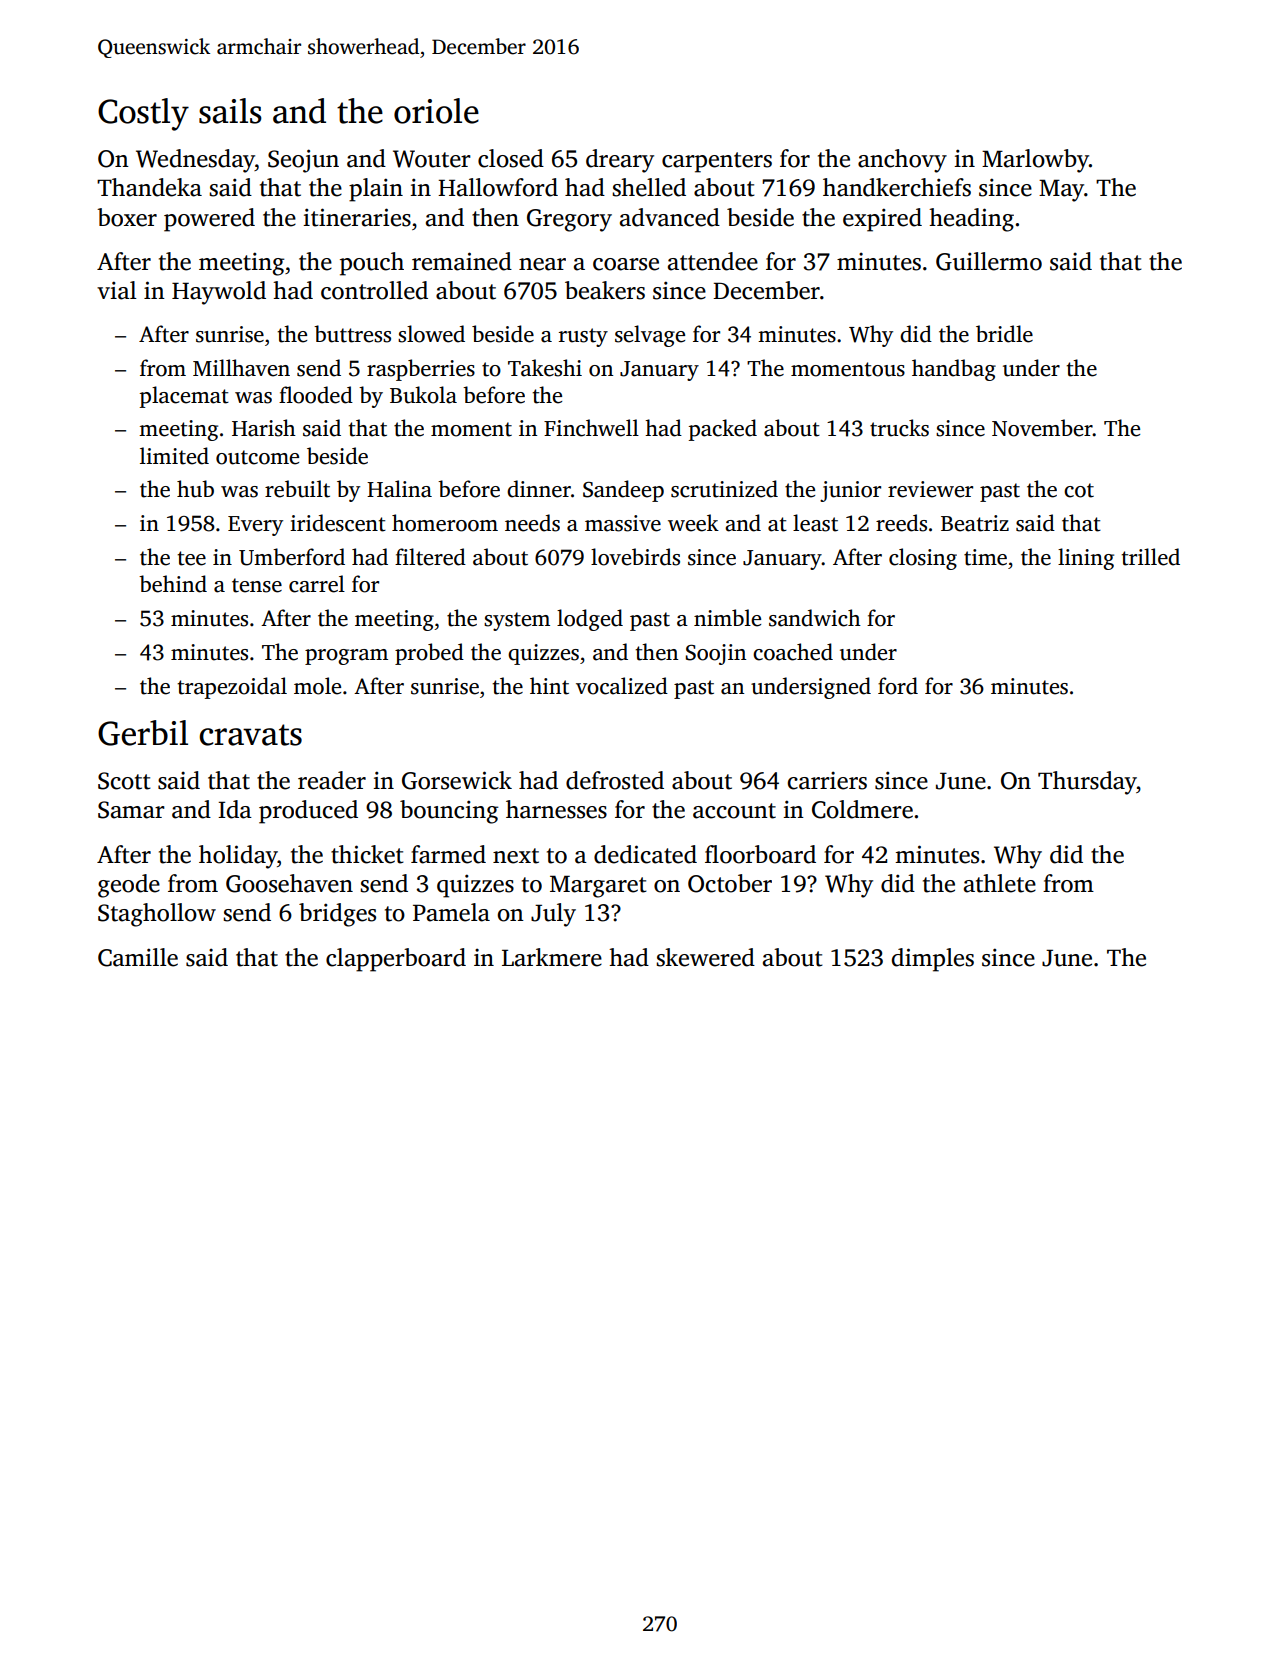  I want to click on Thursday, so click(1087, 783).
